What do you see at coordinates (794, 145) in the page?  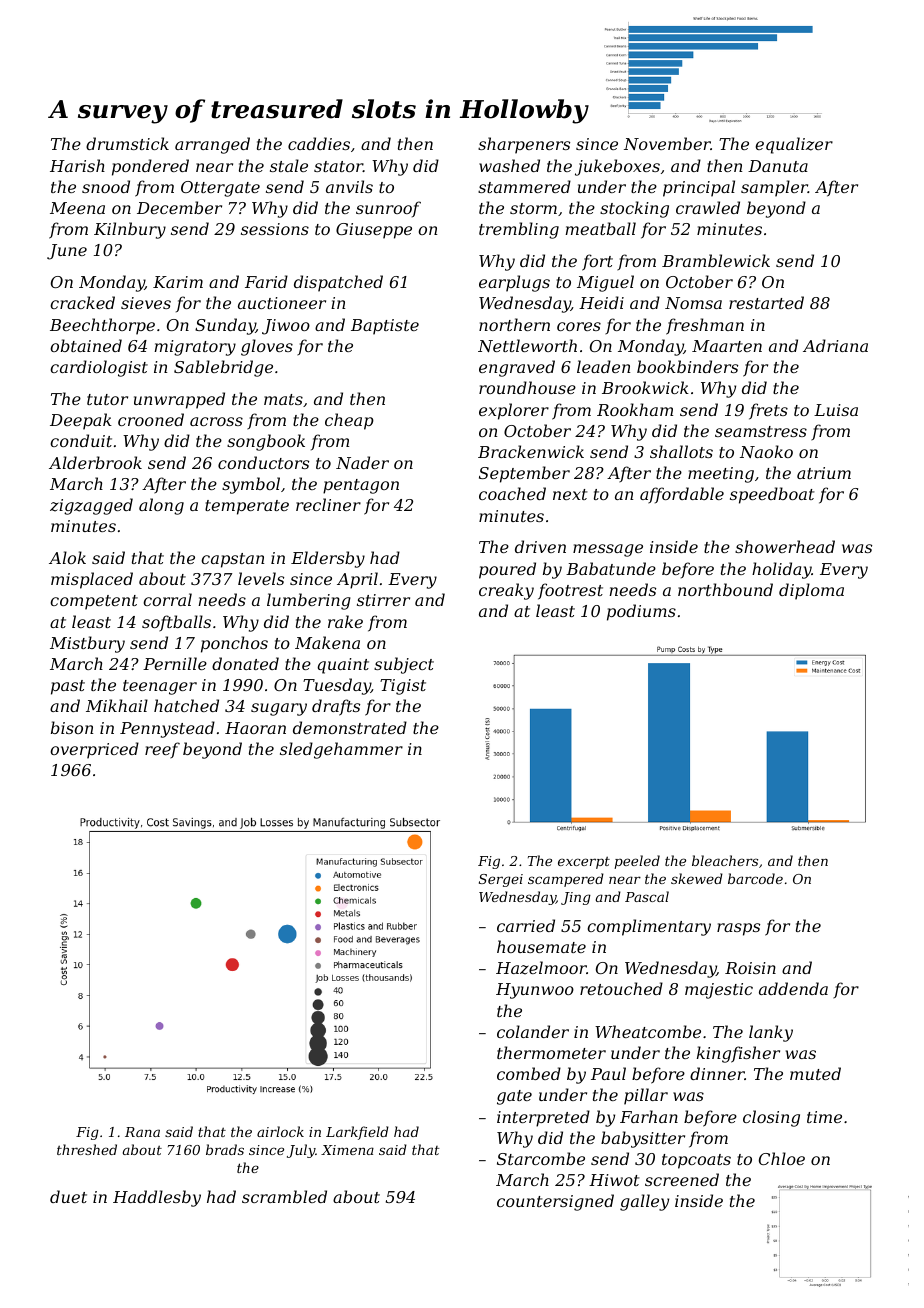 I see `equalizer` at bounding box center [794, 145].
